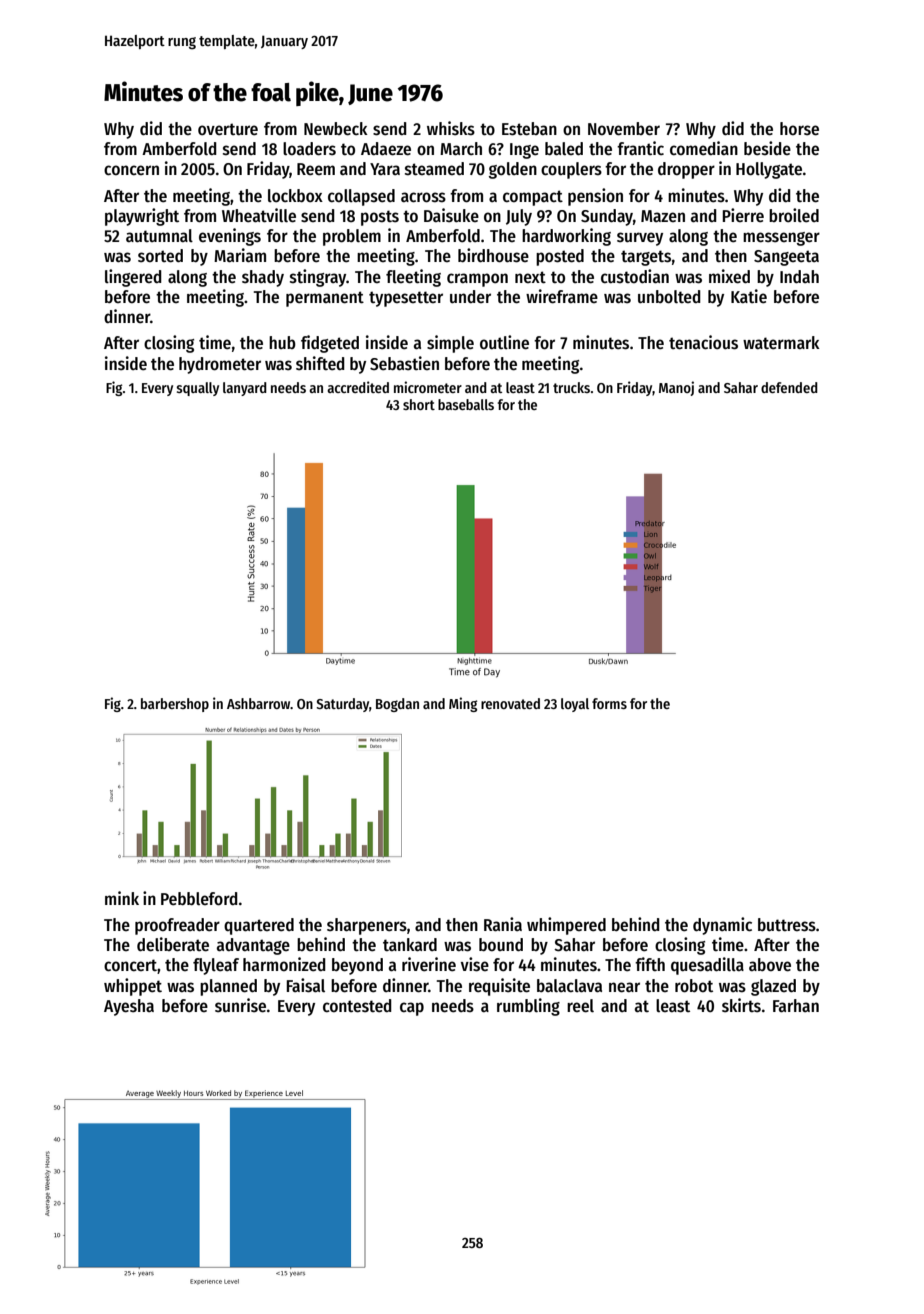 The image size is (924, 1314). Describe the element at coordinates (175, 705) in the page. I see `barbershop` at that location.
